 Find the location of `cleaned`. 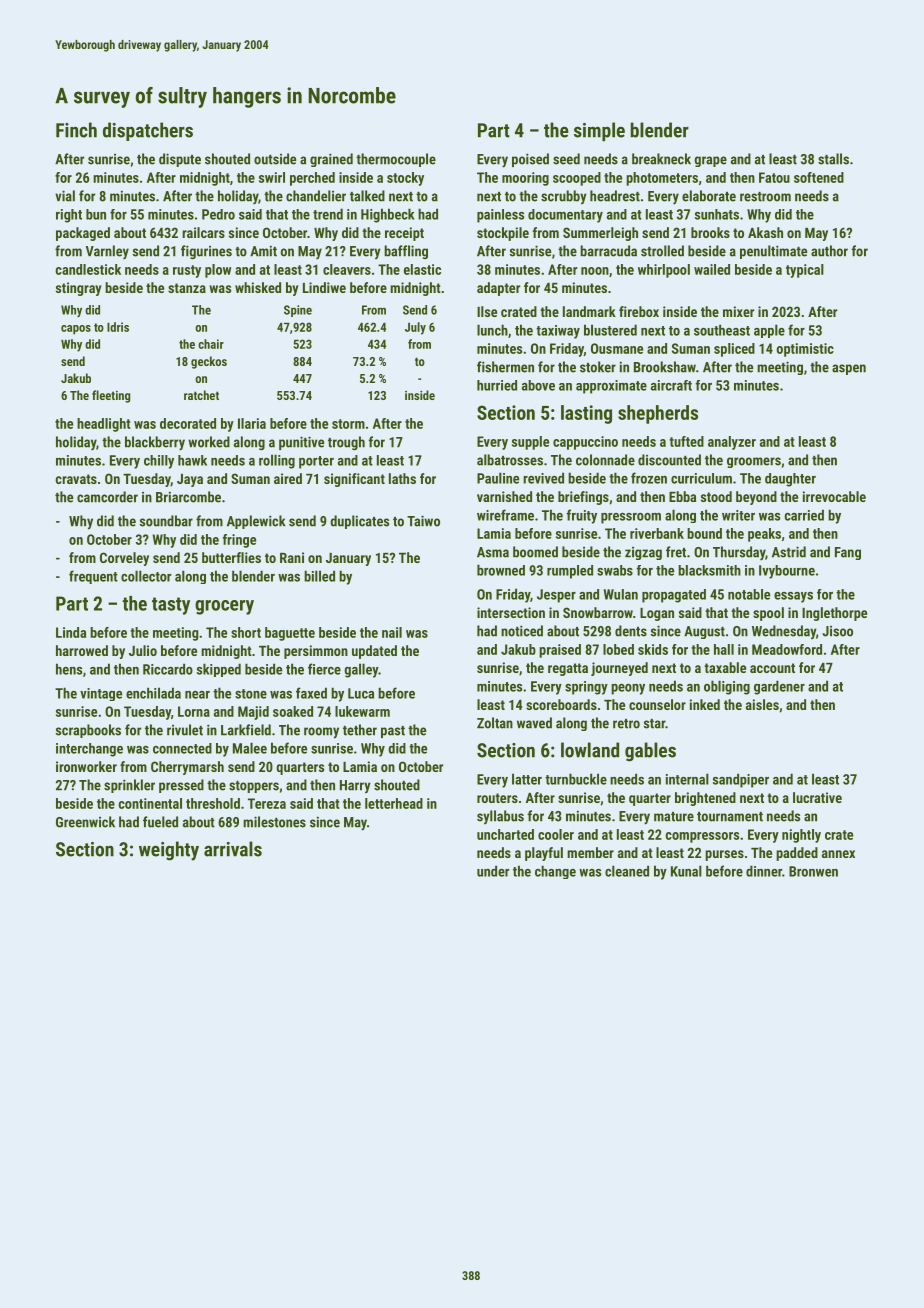

cleaned is located at coordinates (627, 871).
